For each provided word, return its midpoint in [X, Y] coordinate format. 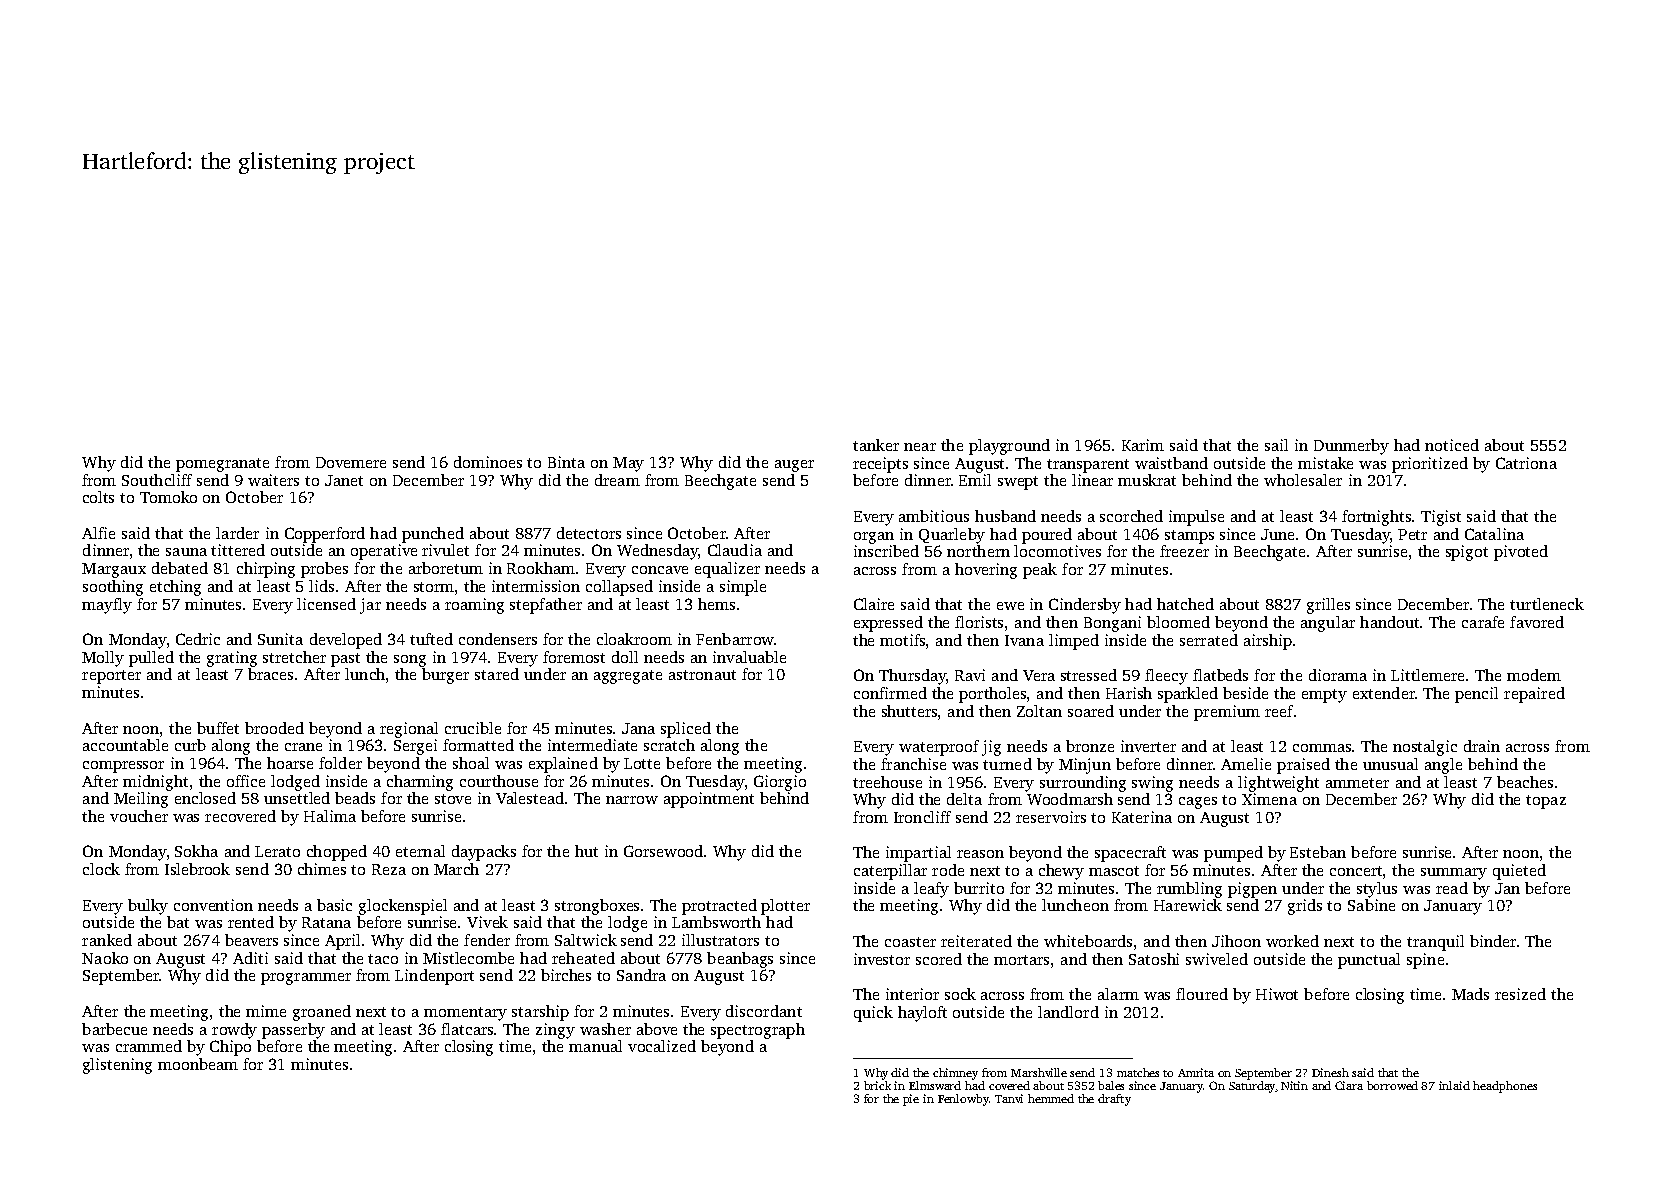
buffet [218, 728]
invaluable [749, 657]
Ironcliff [922, 817]
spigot [1467, 553]
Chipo [230, 1048]
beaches [1525, 782]
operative [384, 552]
